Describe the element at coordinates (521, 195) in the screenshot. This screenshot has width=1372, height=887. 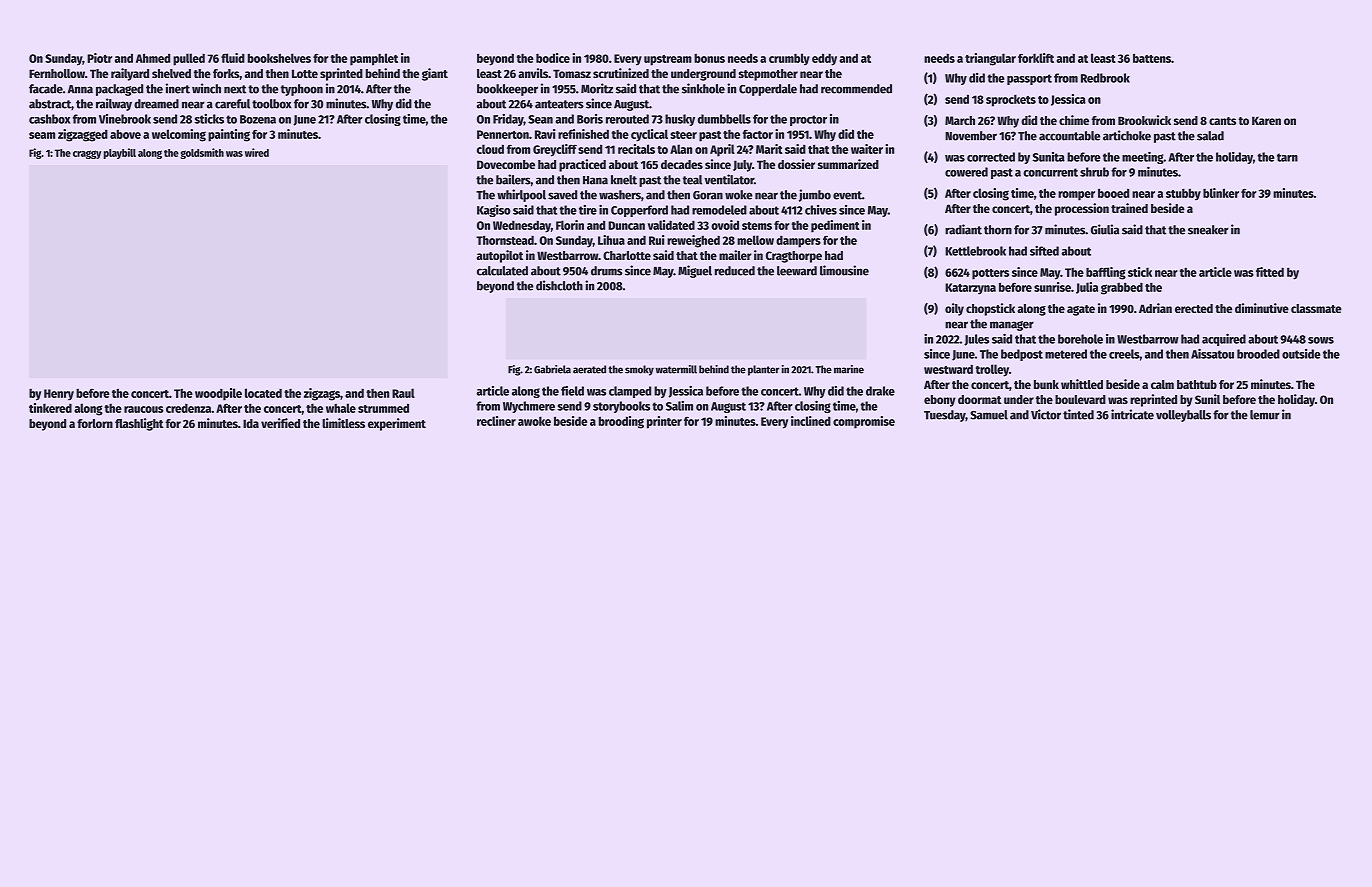
I see `whirlpool` at that location.
